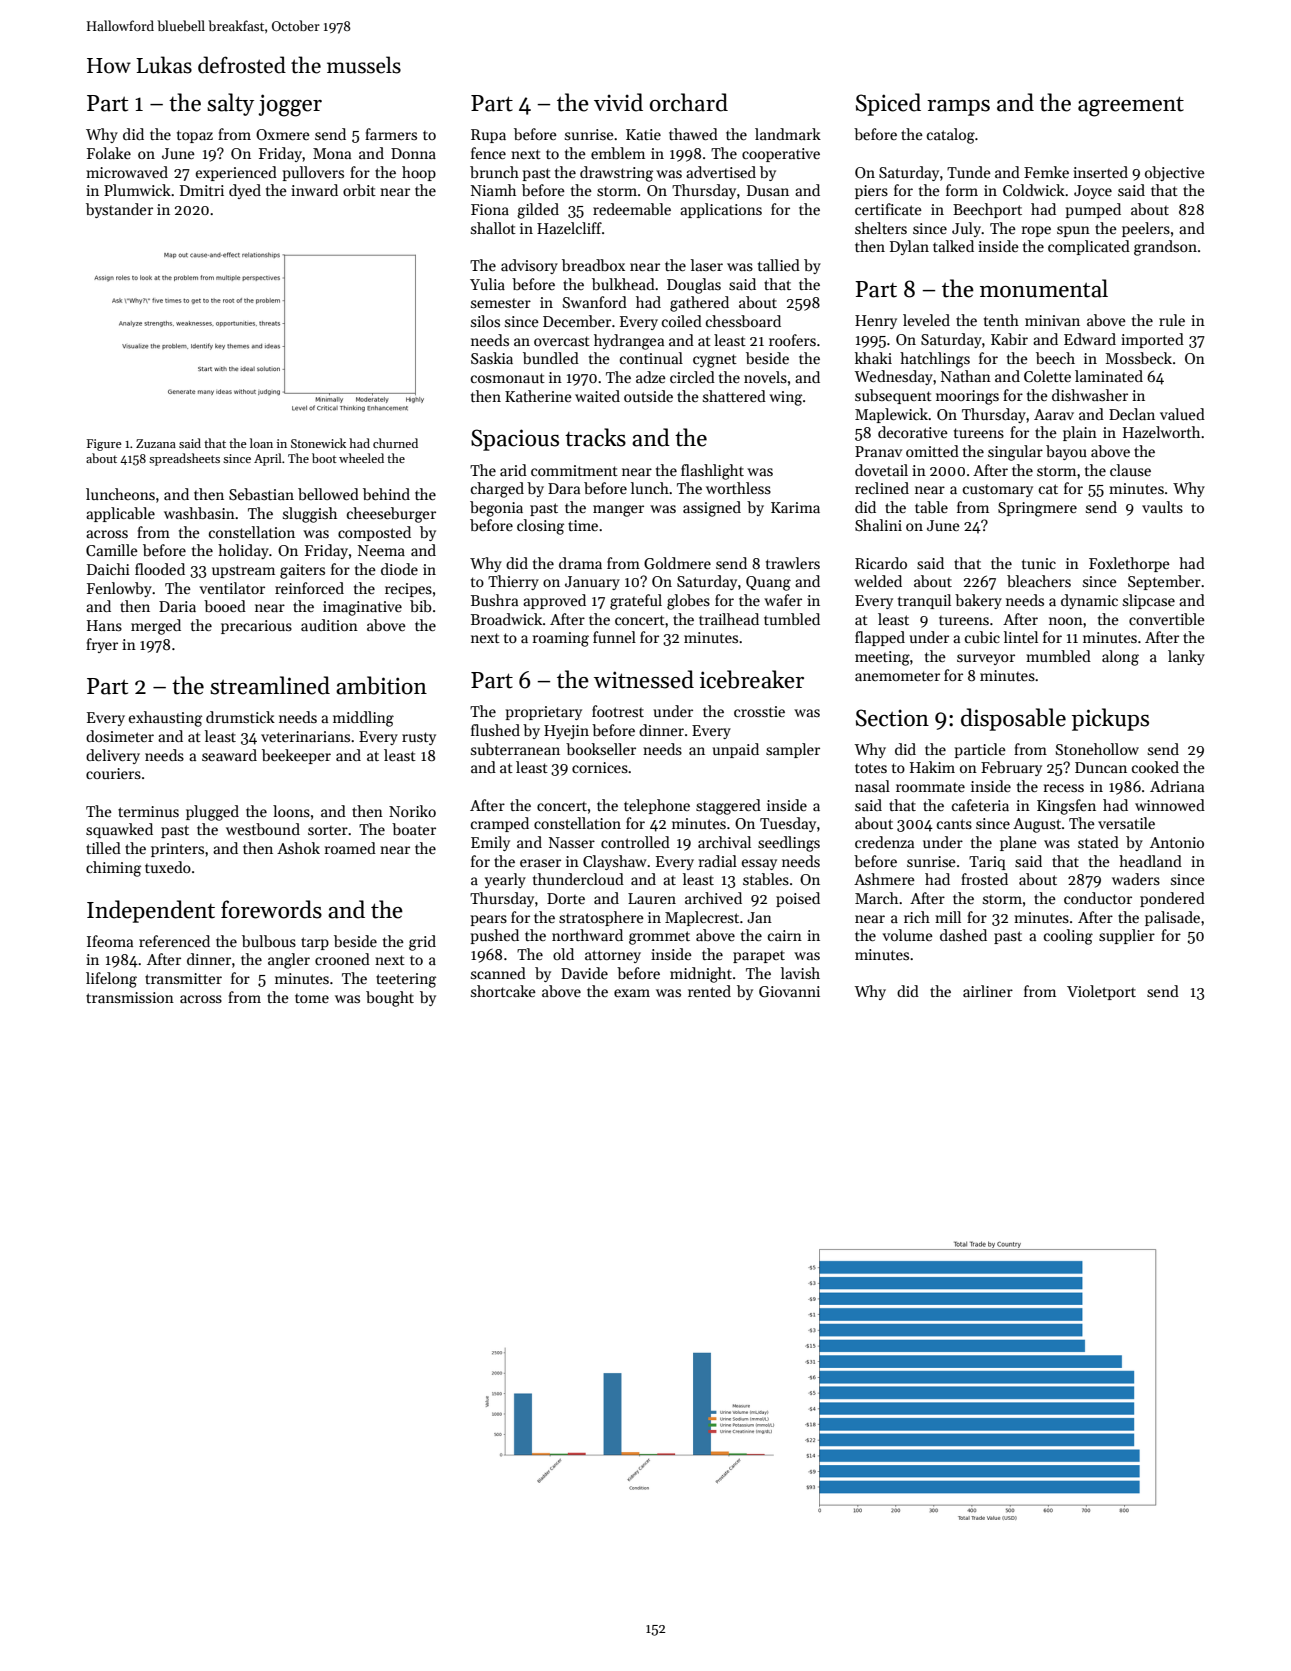  I want to click on crosstie, so click(759, 711).
